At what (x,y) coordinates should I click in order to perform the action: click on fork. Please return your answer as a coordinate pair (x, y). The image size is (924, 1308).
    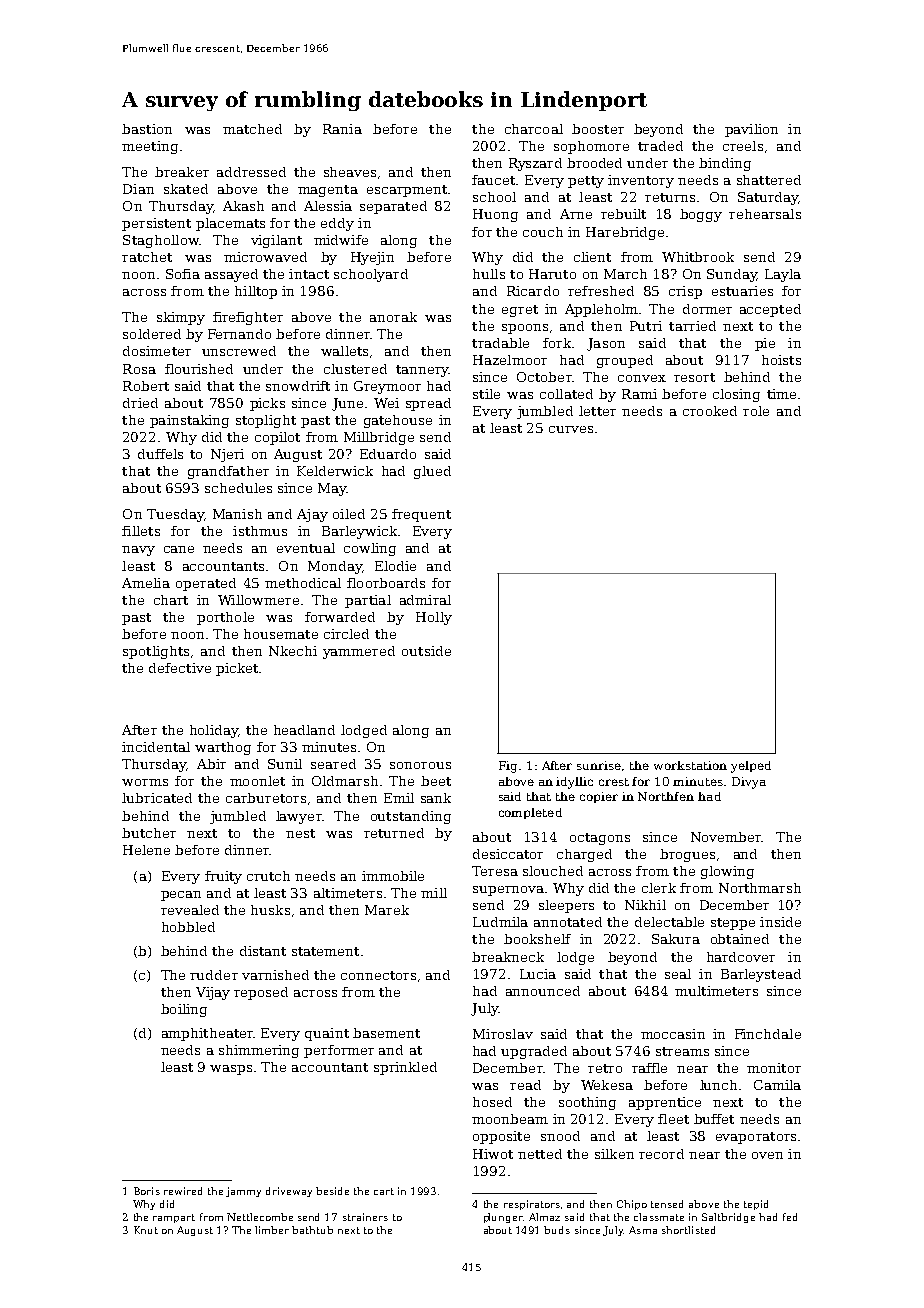
    Looking at the image, I should click on (557, 343).
